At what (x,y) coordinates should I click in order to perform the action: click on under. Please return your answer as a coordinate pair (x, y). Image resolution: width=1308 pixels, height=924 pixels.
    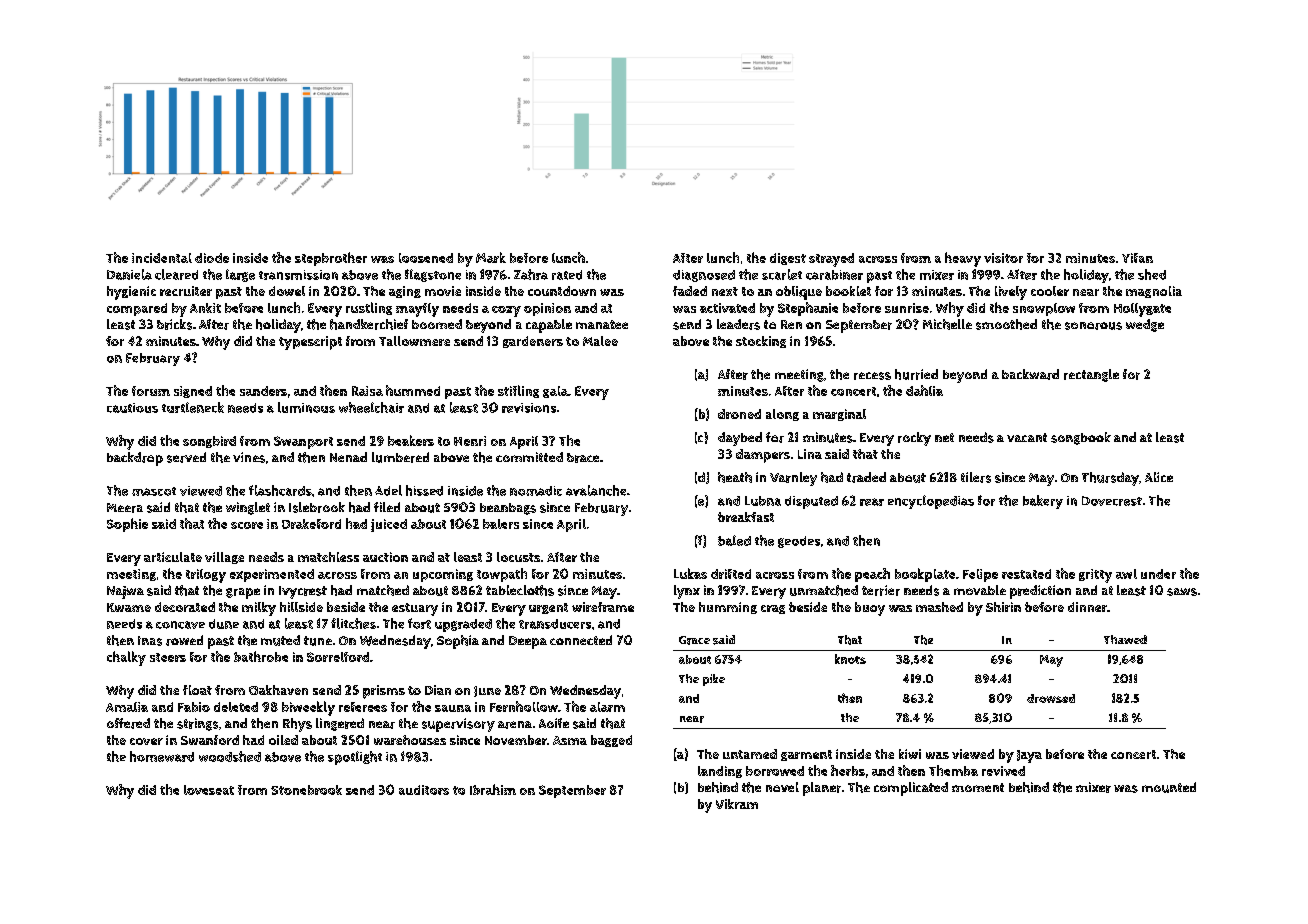
    Looking at the image, I should click on (1158, 574).
